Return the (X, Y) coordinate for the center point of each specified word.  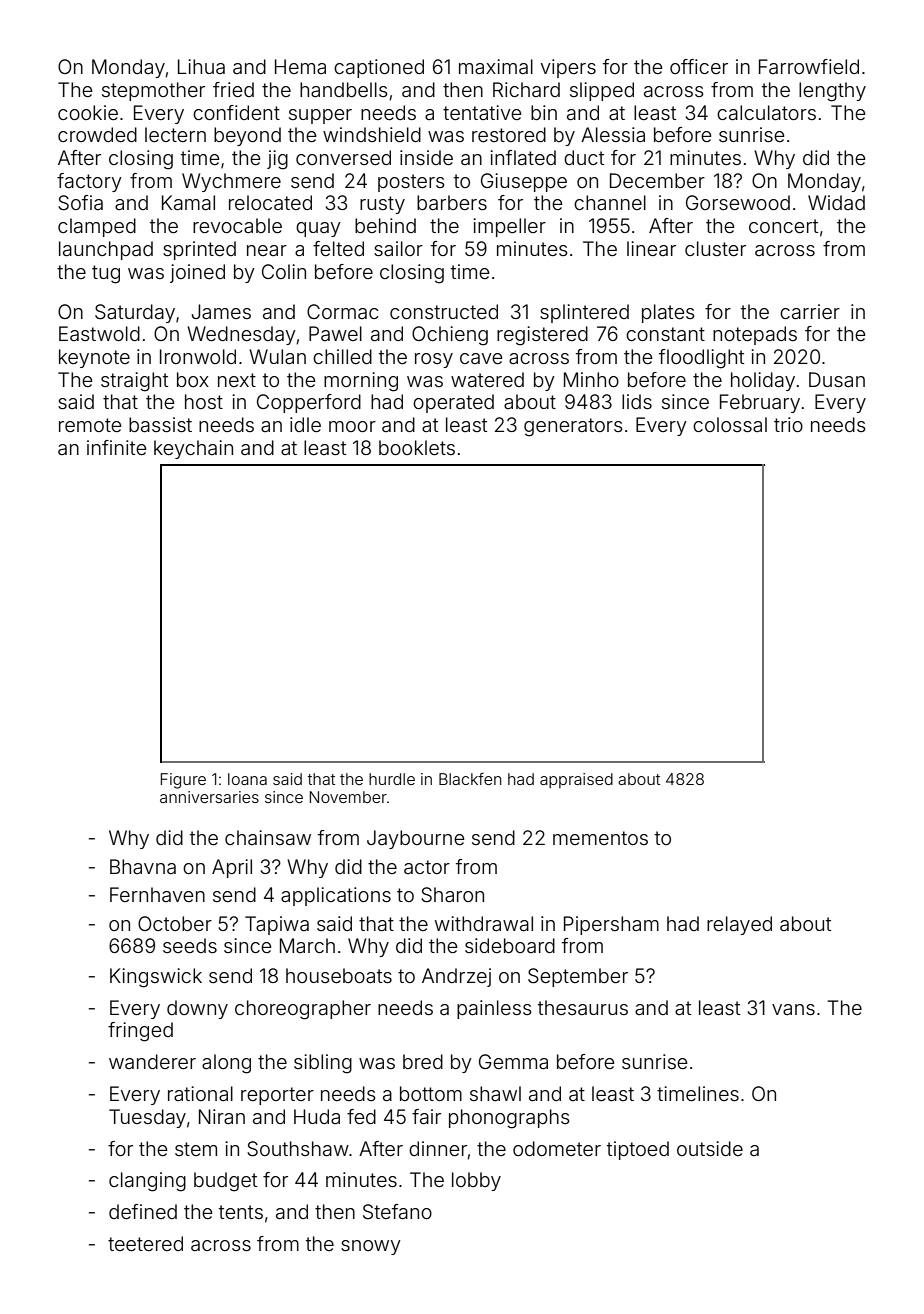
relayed (739, 925)
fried (233, 89)
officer (699, 66)
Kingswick (156, 978)
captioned (379, 68)
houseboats (339, 975)
